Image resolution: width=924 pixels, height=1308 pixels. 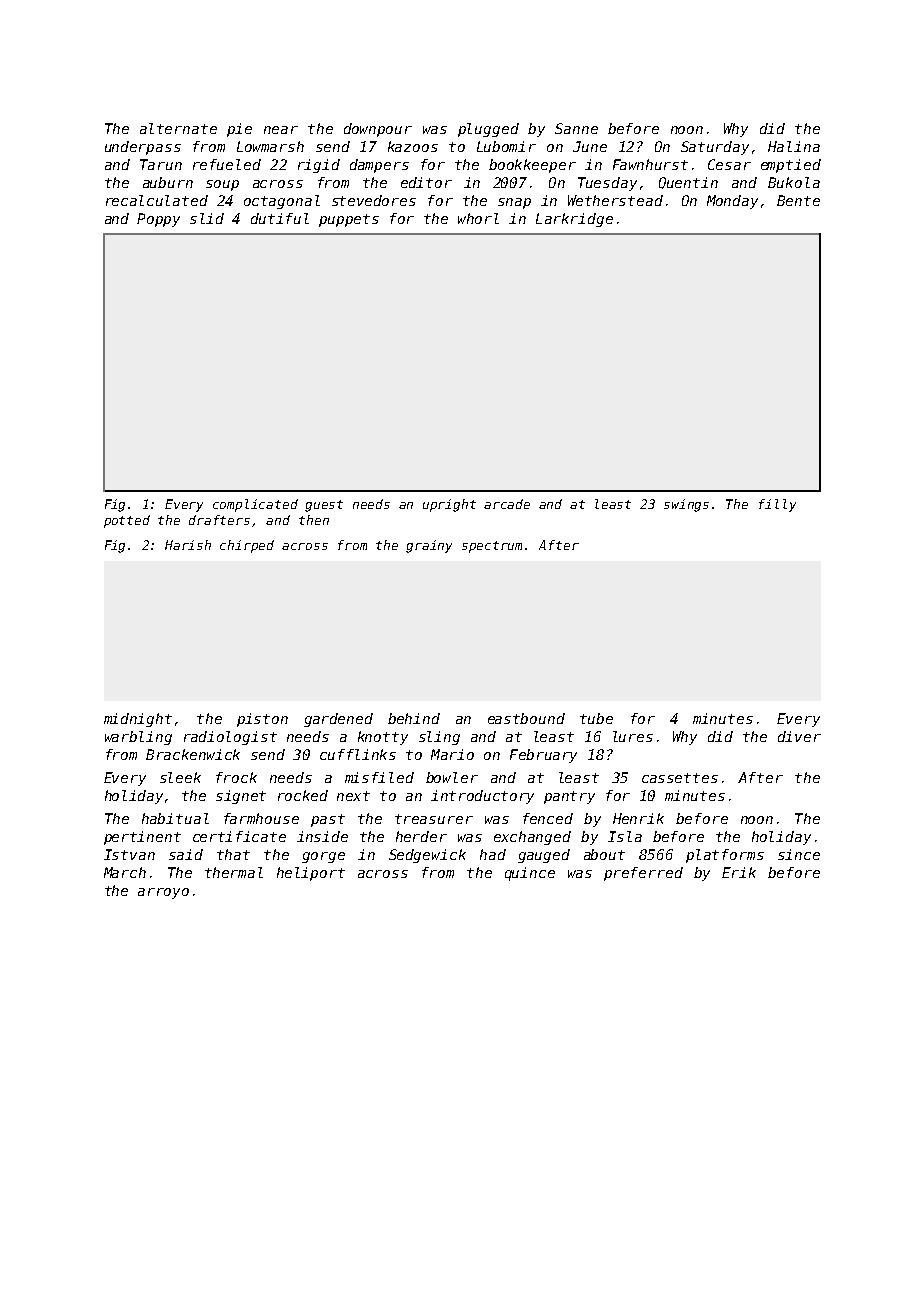 I want to click on plugged, so click(x=488, y=130).
